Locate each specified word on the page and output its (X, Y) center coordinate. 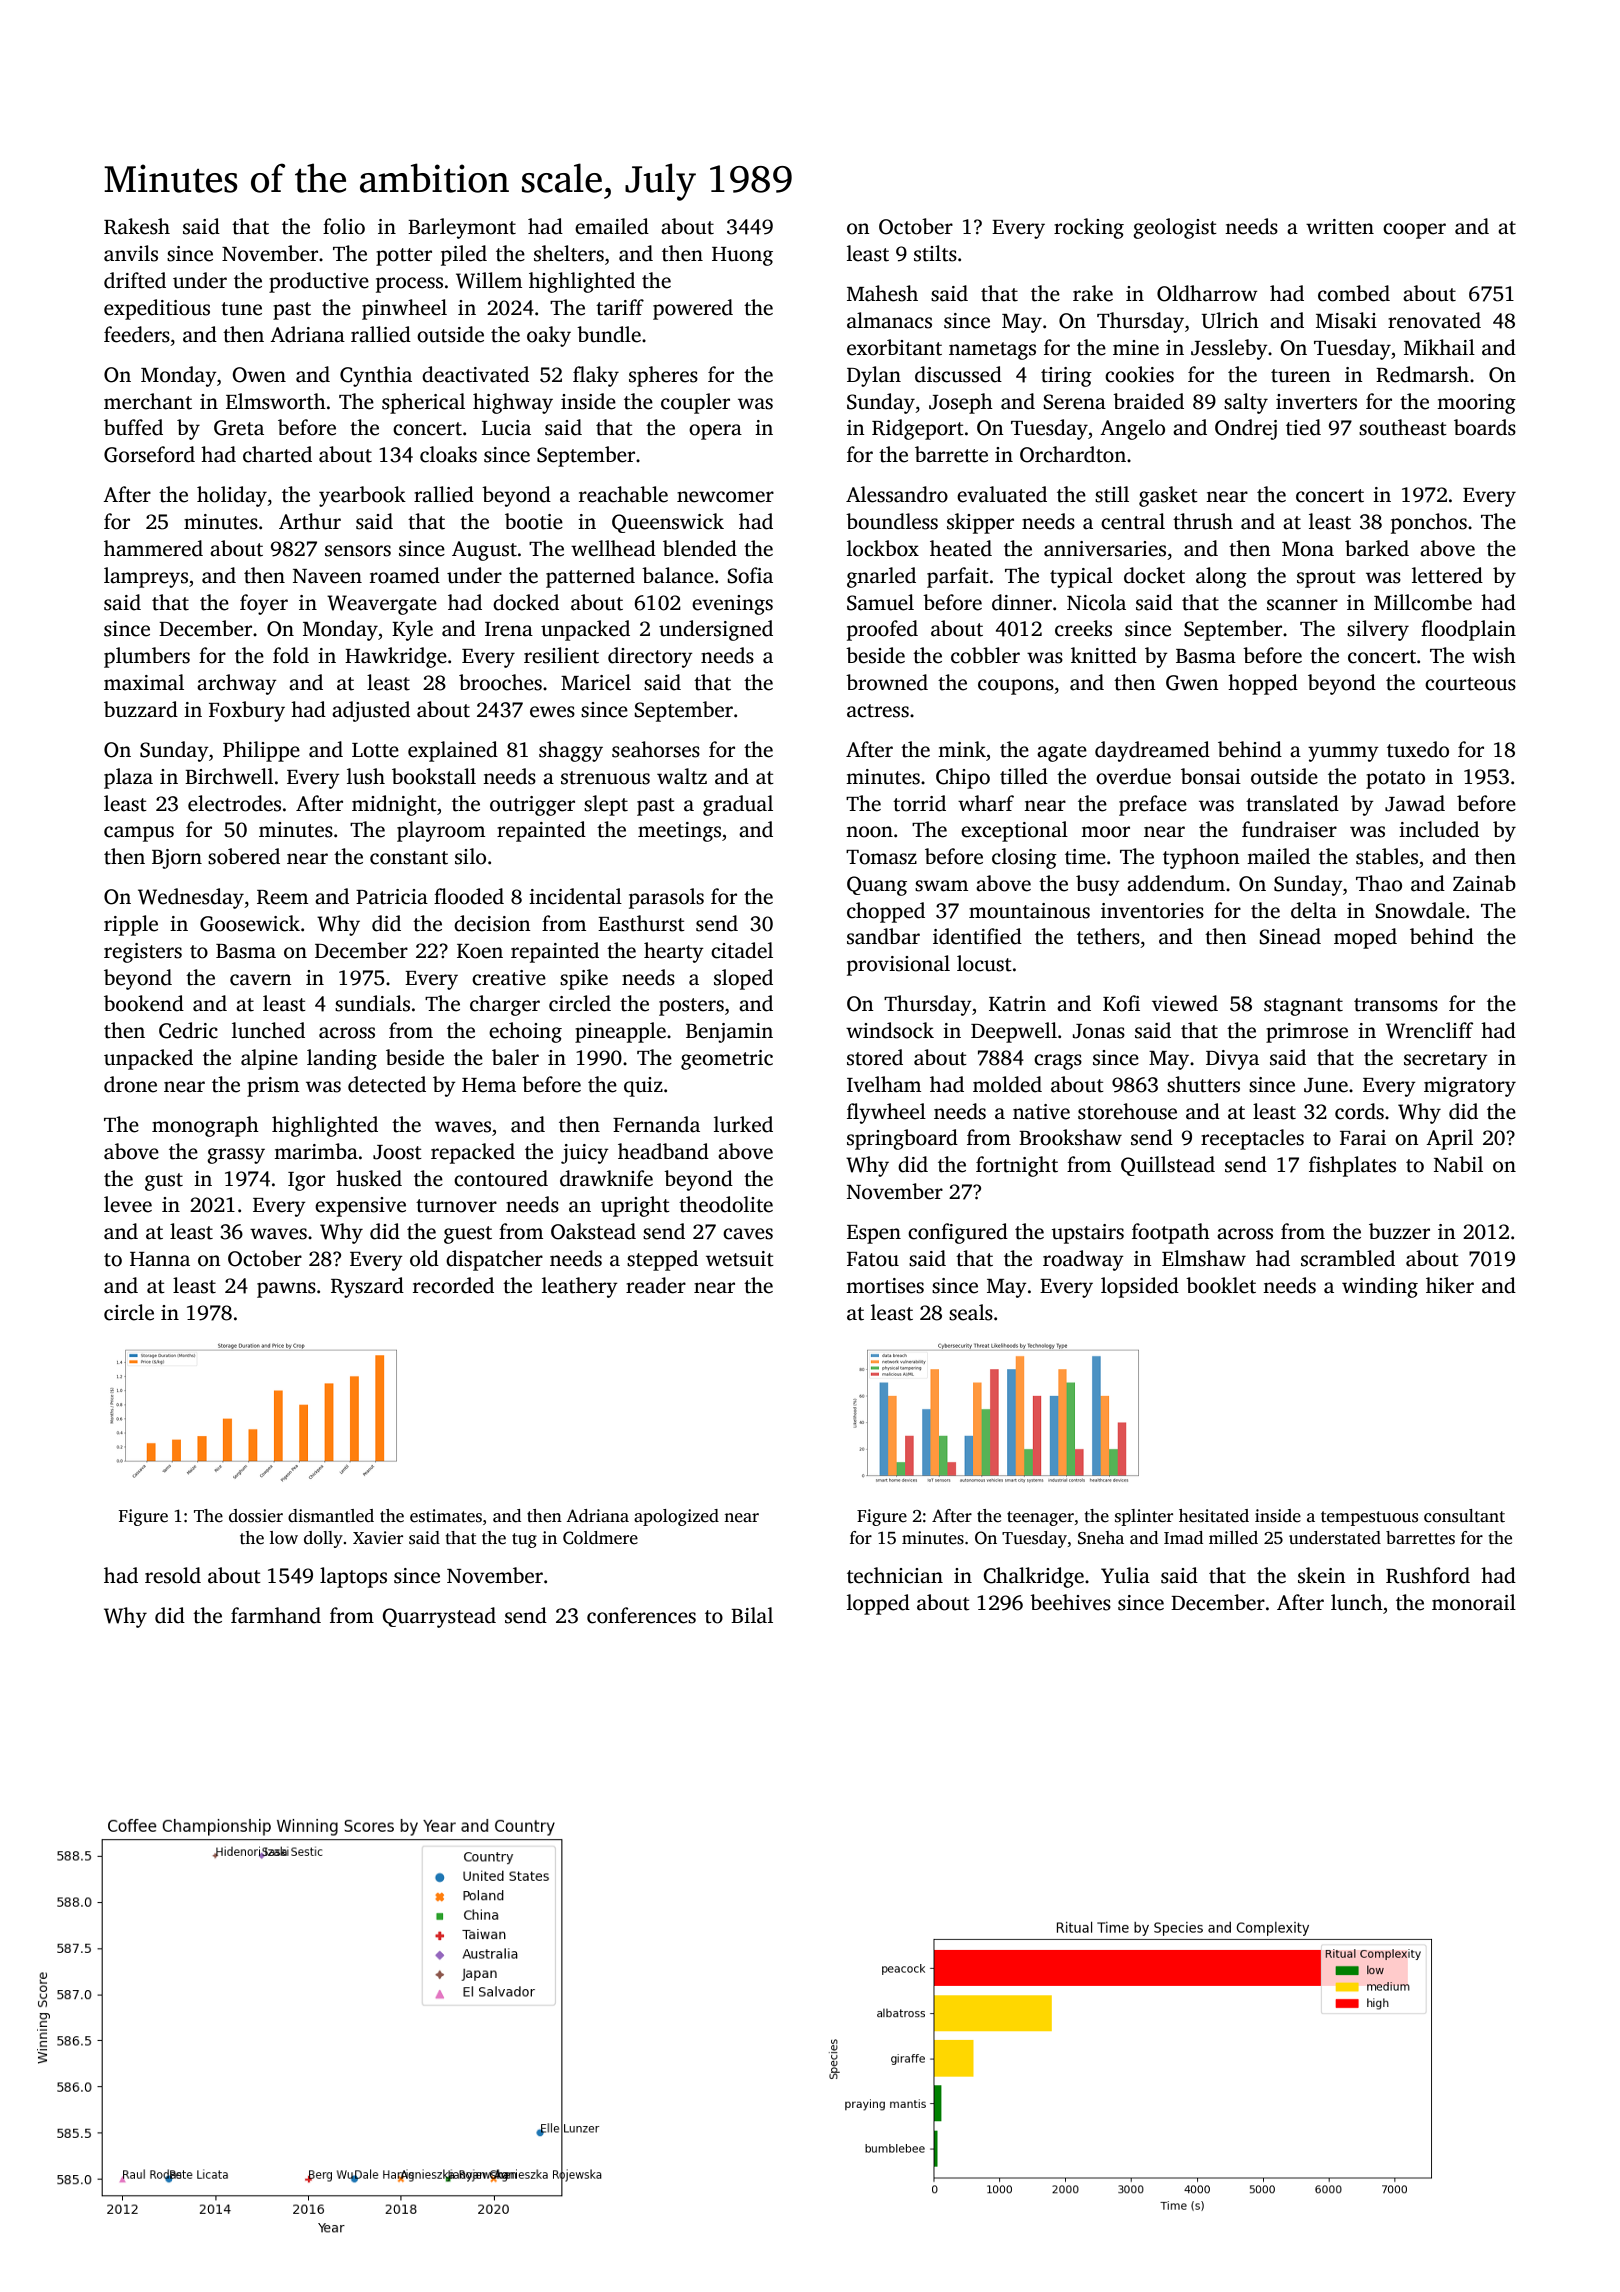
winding (1380, 1287)
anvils (131, 253)
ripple (131, 925)
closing (1024, 858)
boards (1485, 427)
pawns (286, 1290)
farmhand (276, 1615)
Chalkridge (1033, 1577)
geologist (1175, 228)
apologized (676, 1517)
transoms (1396, 1005)
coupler (695, 403)
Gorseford (149, 454)
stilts (935, 253)
